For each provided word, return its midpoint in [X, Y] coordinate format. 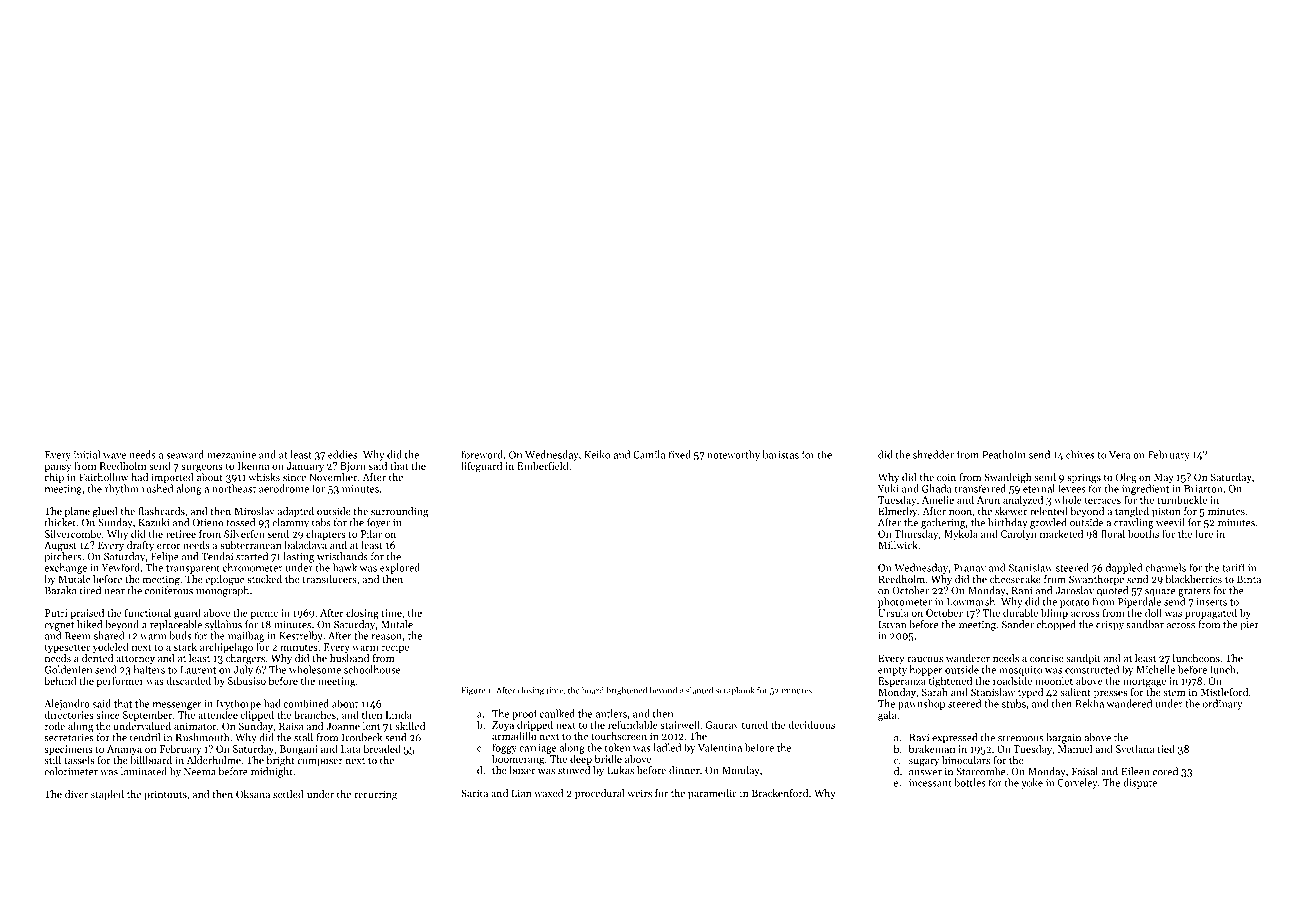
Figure [474, 691]
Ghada [936, 488]
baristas [780, 454]
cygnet [59, 626]
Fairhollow [103, 477]
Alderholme [214, 760]
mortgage [1144, 682]
